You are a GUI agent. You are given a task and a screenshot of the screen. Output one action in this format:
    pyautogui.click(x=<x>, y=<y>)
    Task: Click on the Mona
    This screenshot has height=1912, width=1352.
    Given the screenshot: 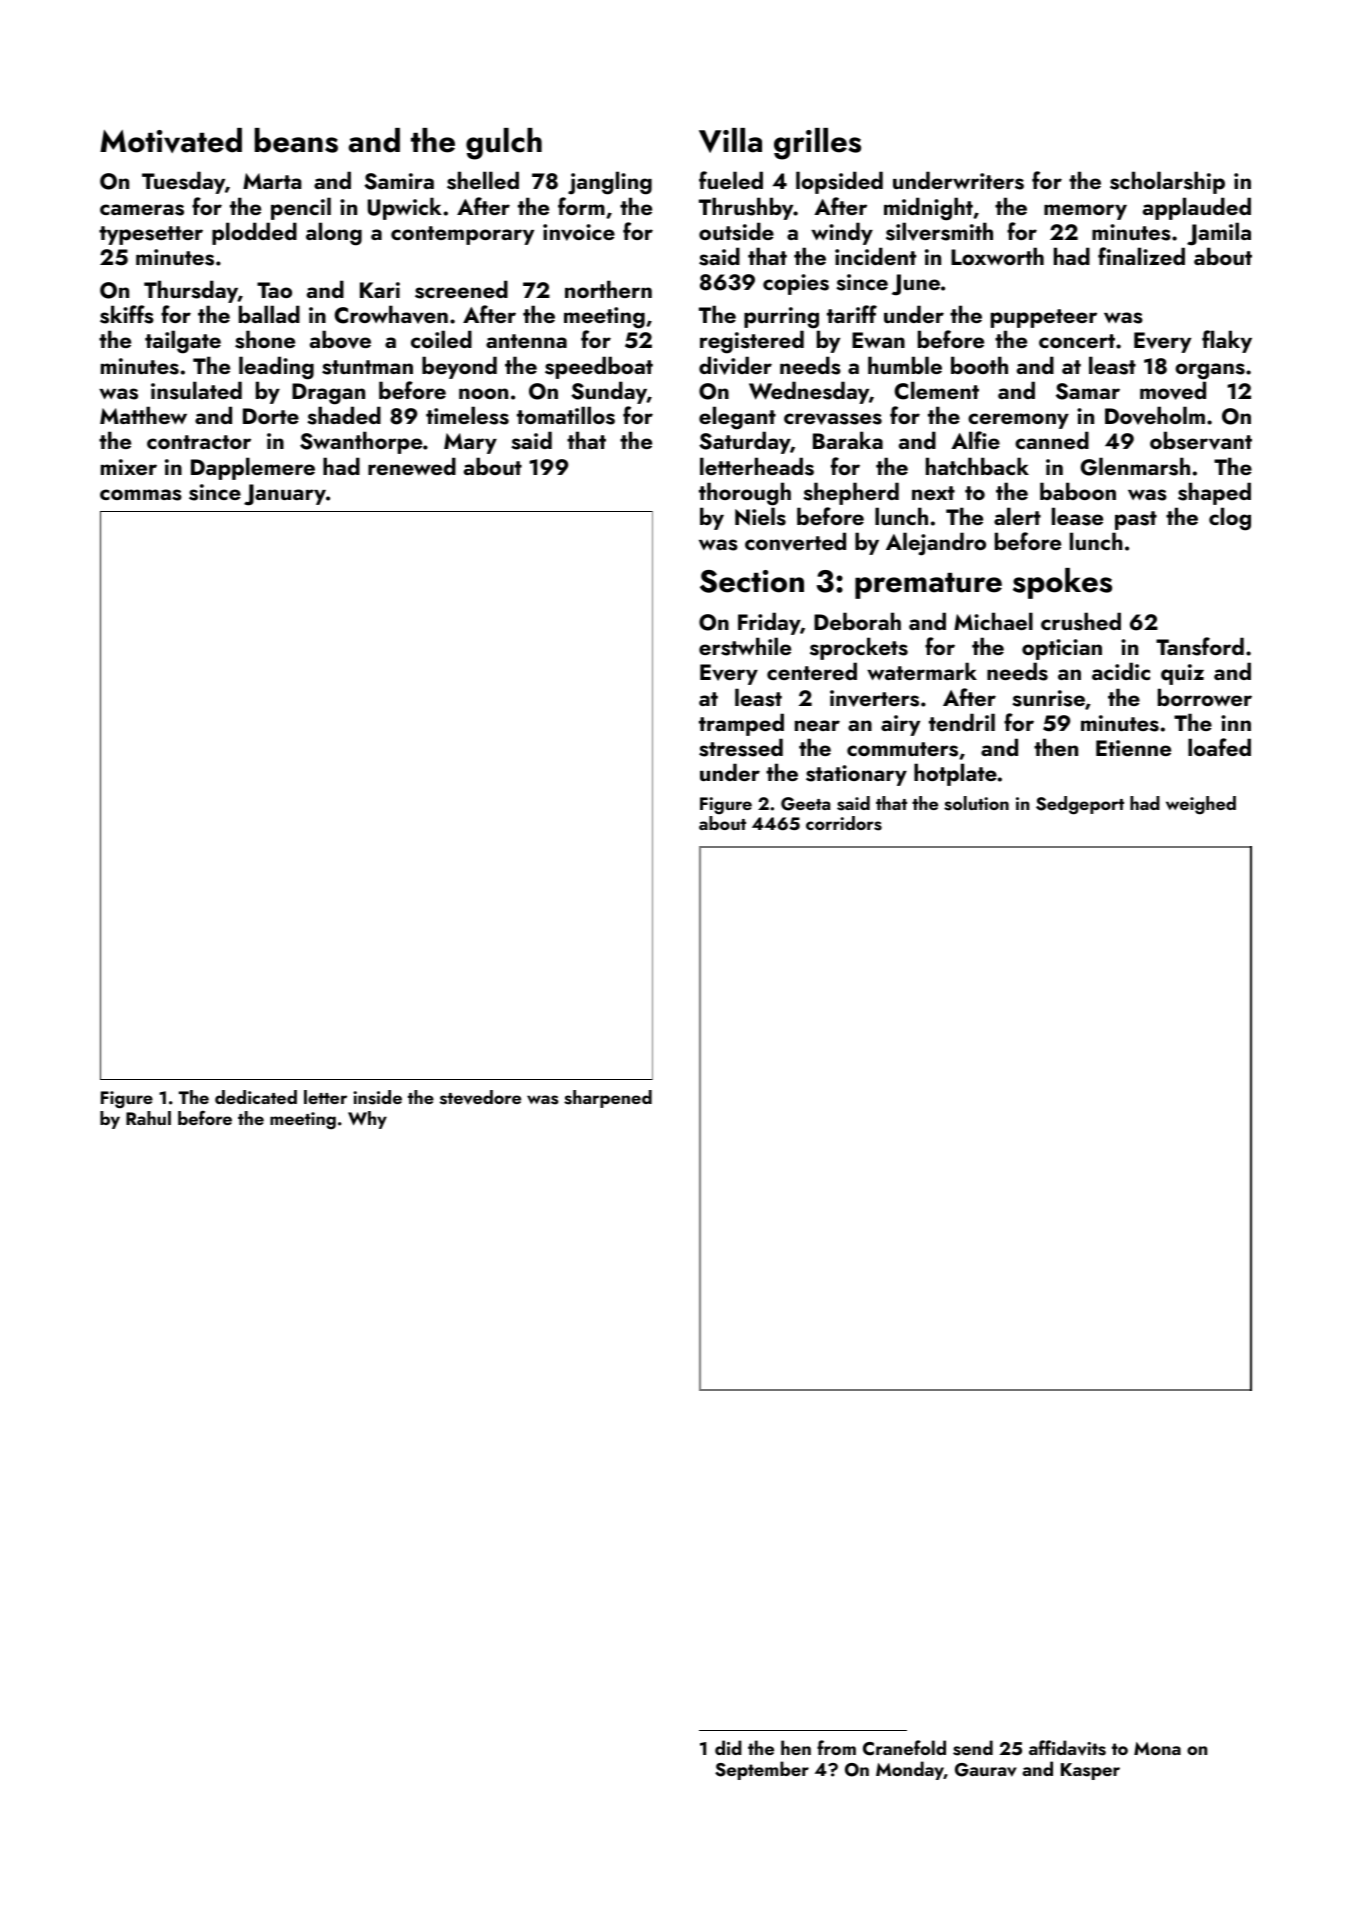 What is the action you would take?
    pyautogui.click(x=1157, y=1748)
